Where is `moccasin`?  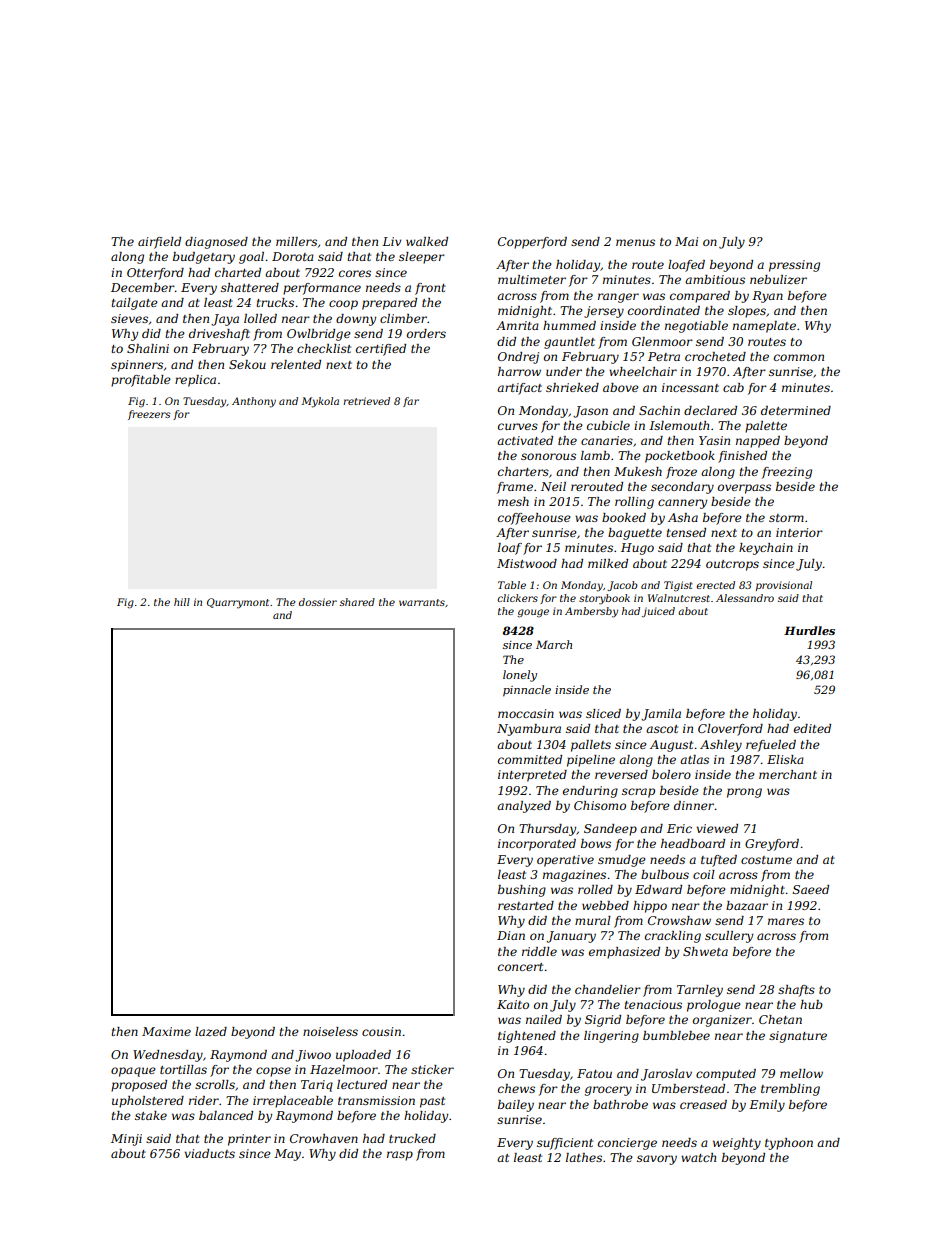
moccasin is located at coordinates (526, 713).
